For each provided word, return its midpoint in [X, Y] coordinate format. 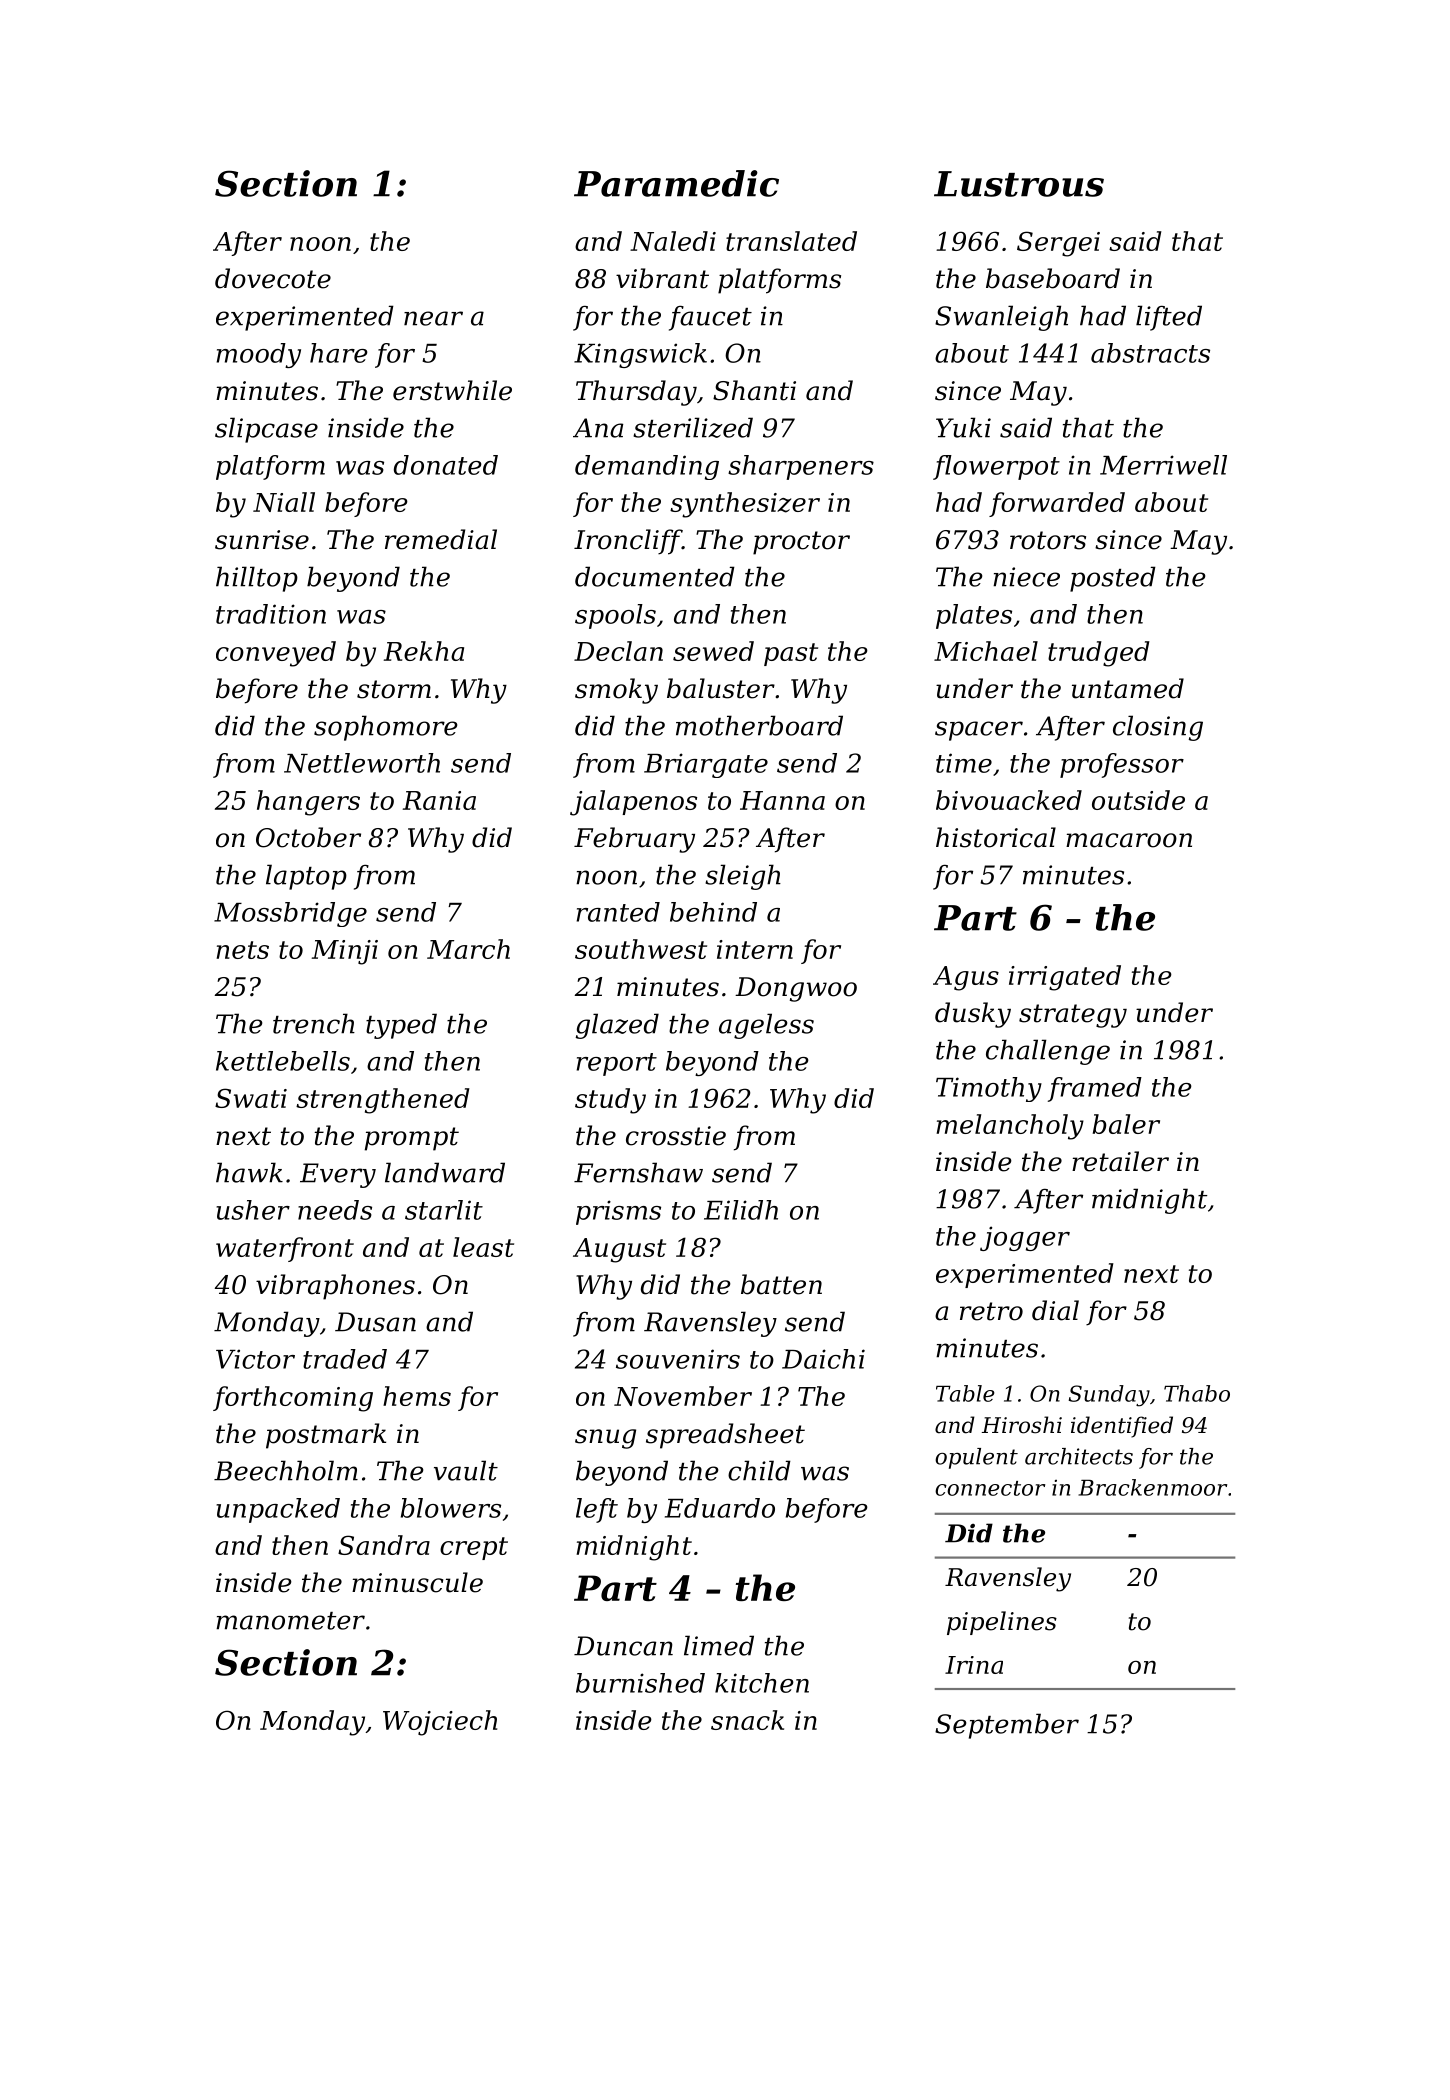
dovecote [273, 278]
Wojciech [440, 1723]
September [1007, 1726]
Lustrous [1019, 184]
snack [747, 1720]
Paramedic [676, 183]
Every [338, 1175]
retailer [1120, 1161]
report [617, 1064]
